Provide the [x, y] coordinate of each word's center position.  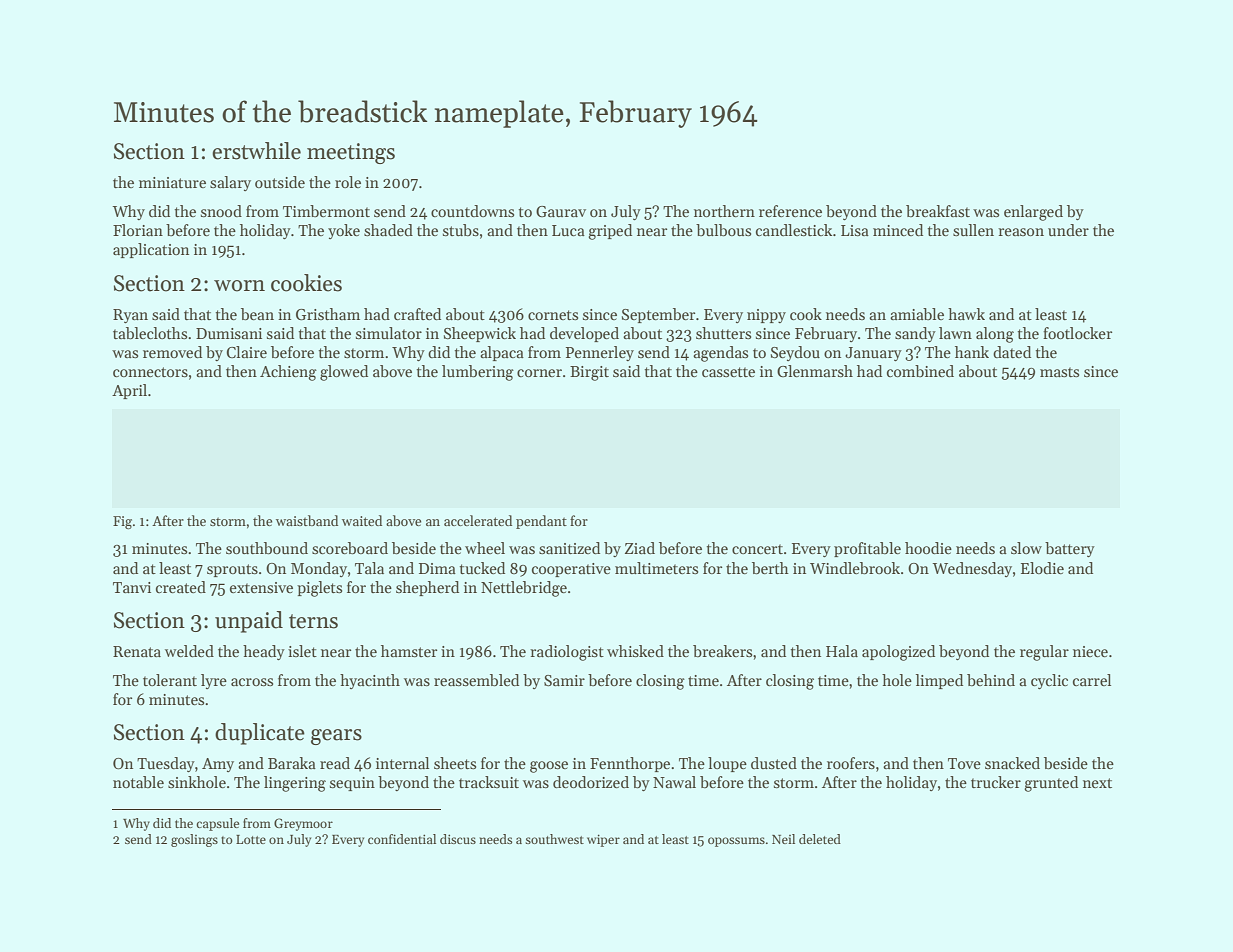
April [129, 391]
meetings [351, 153]
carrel [1092, 680]
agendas [720, 354]
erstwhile [256, 151]
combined [920, 371]
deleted [820, 839]
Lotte [251, 839]
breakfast [938, 211]
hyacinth [370, 681]
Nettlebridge [524, 589]
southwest [554, 839]
